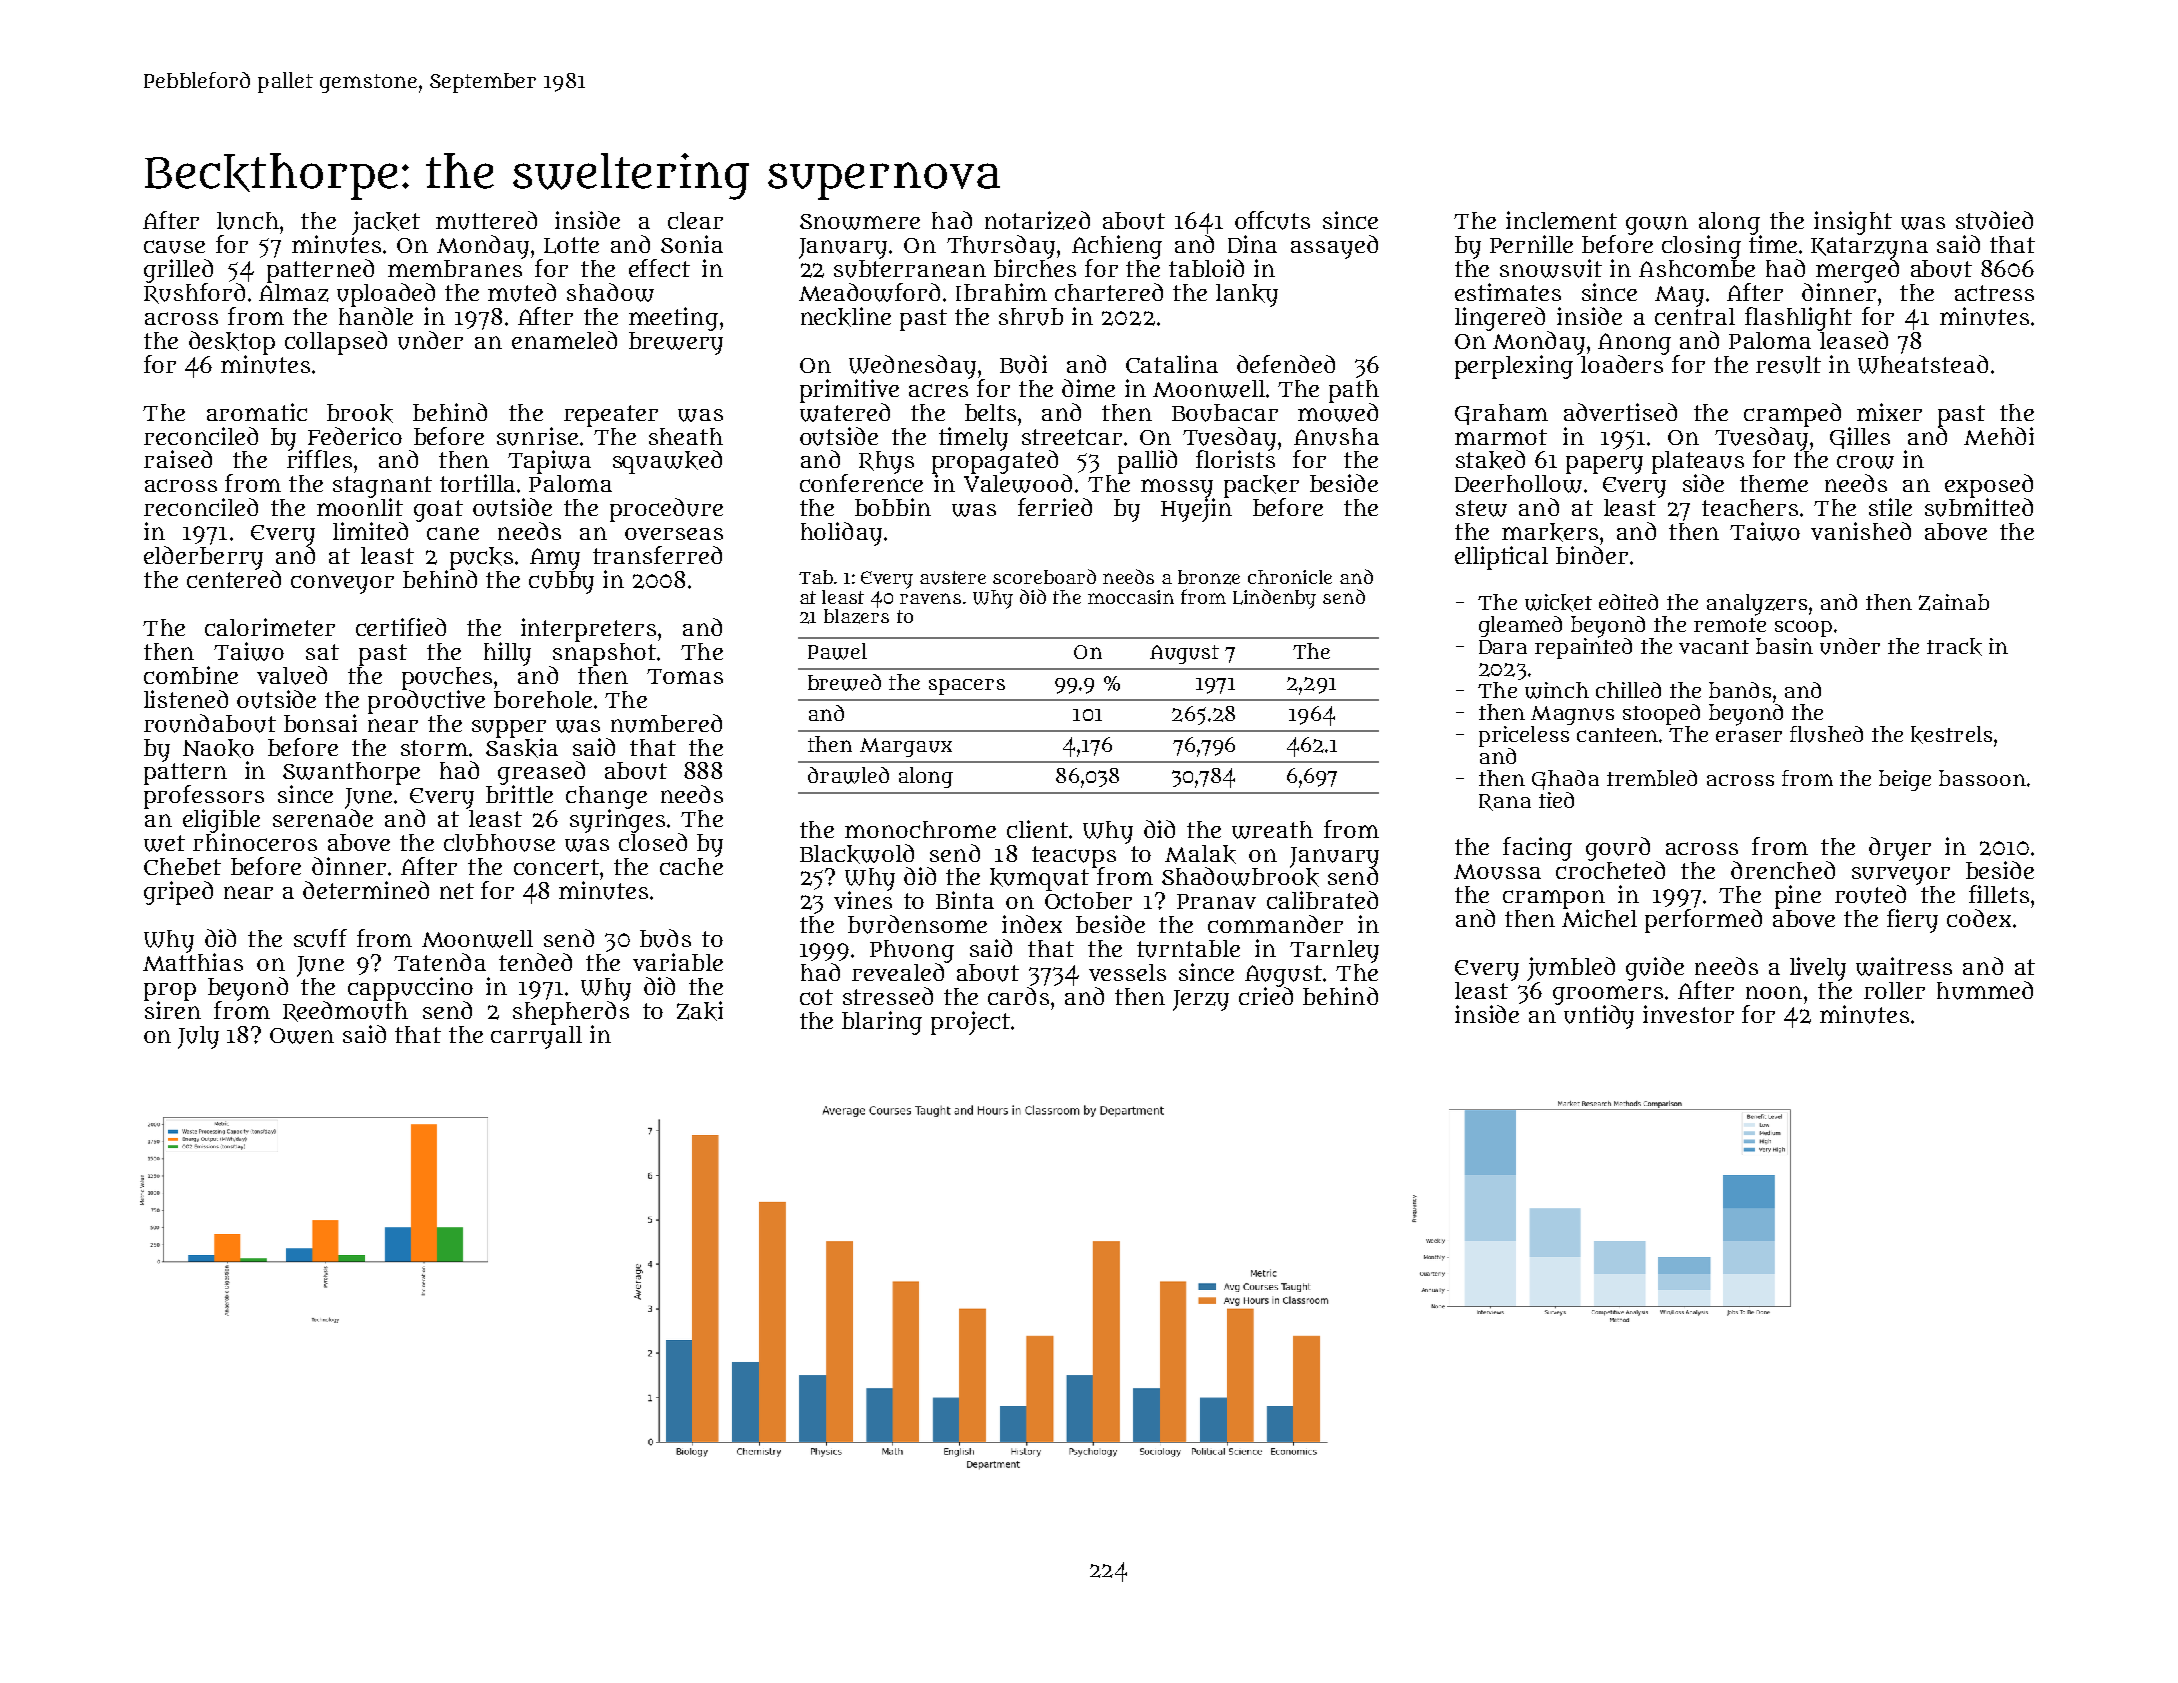 Image resolution: width=2178 pixels, height=1683 pixels. Describe the element at coordinates (1018, 996) in the screenshot. I see `cards` at that location.
